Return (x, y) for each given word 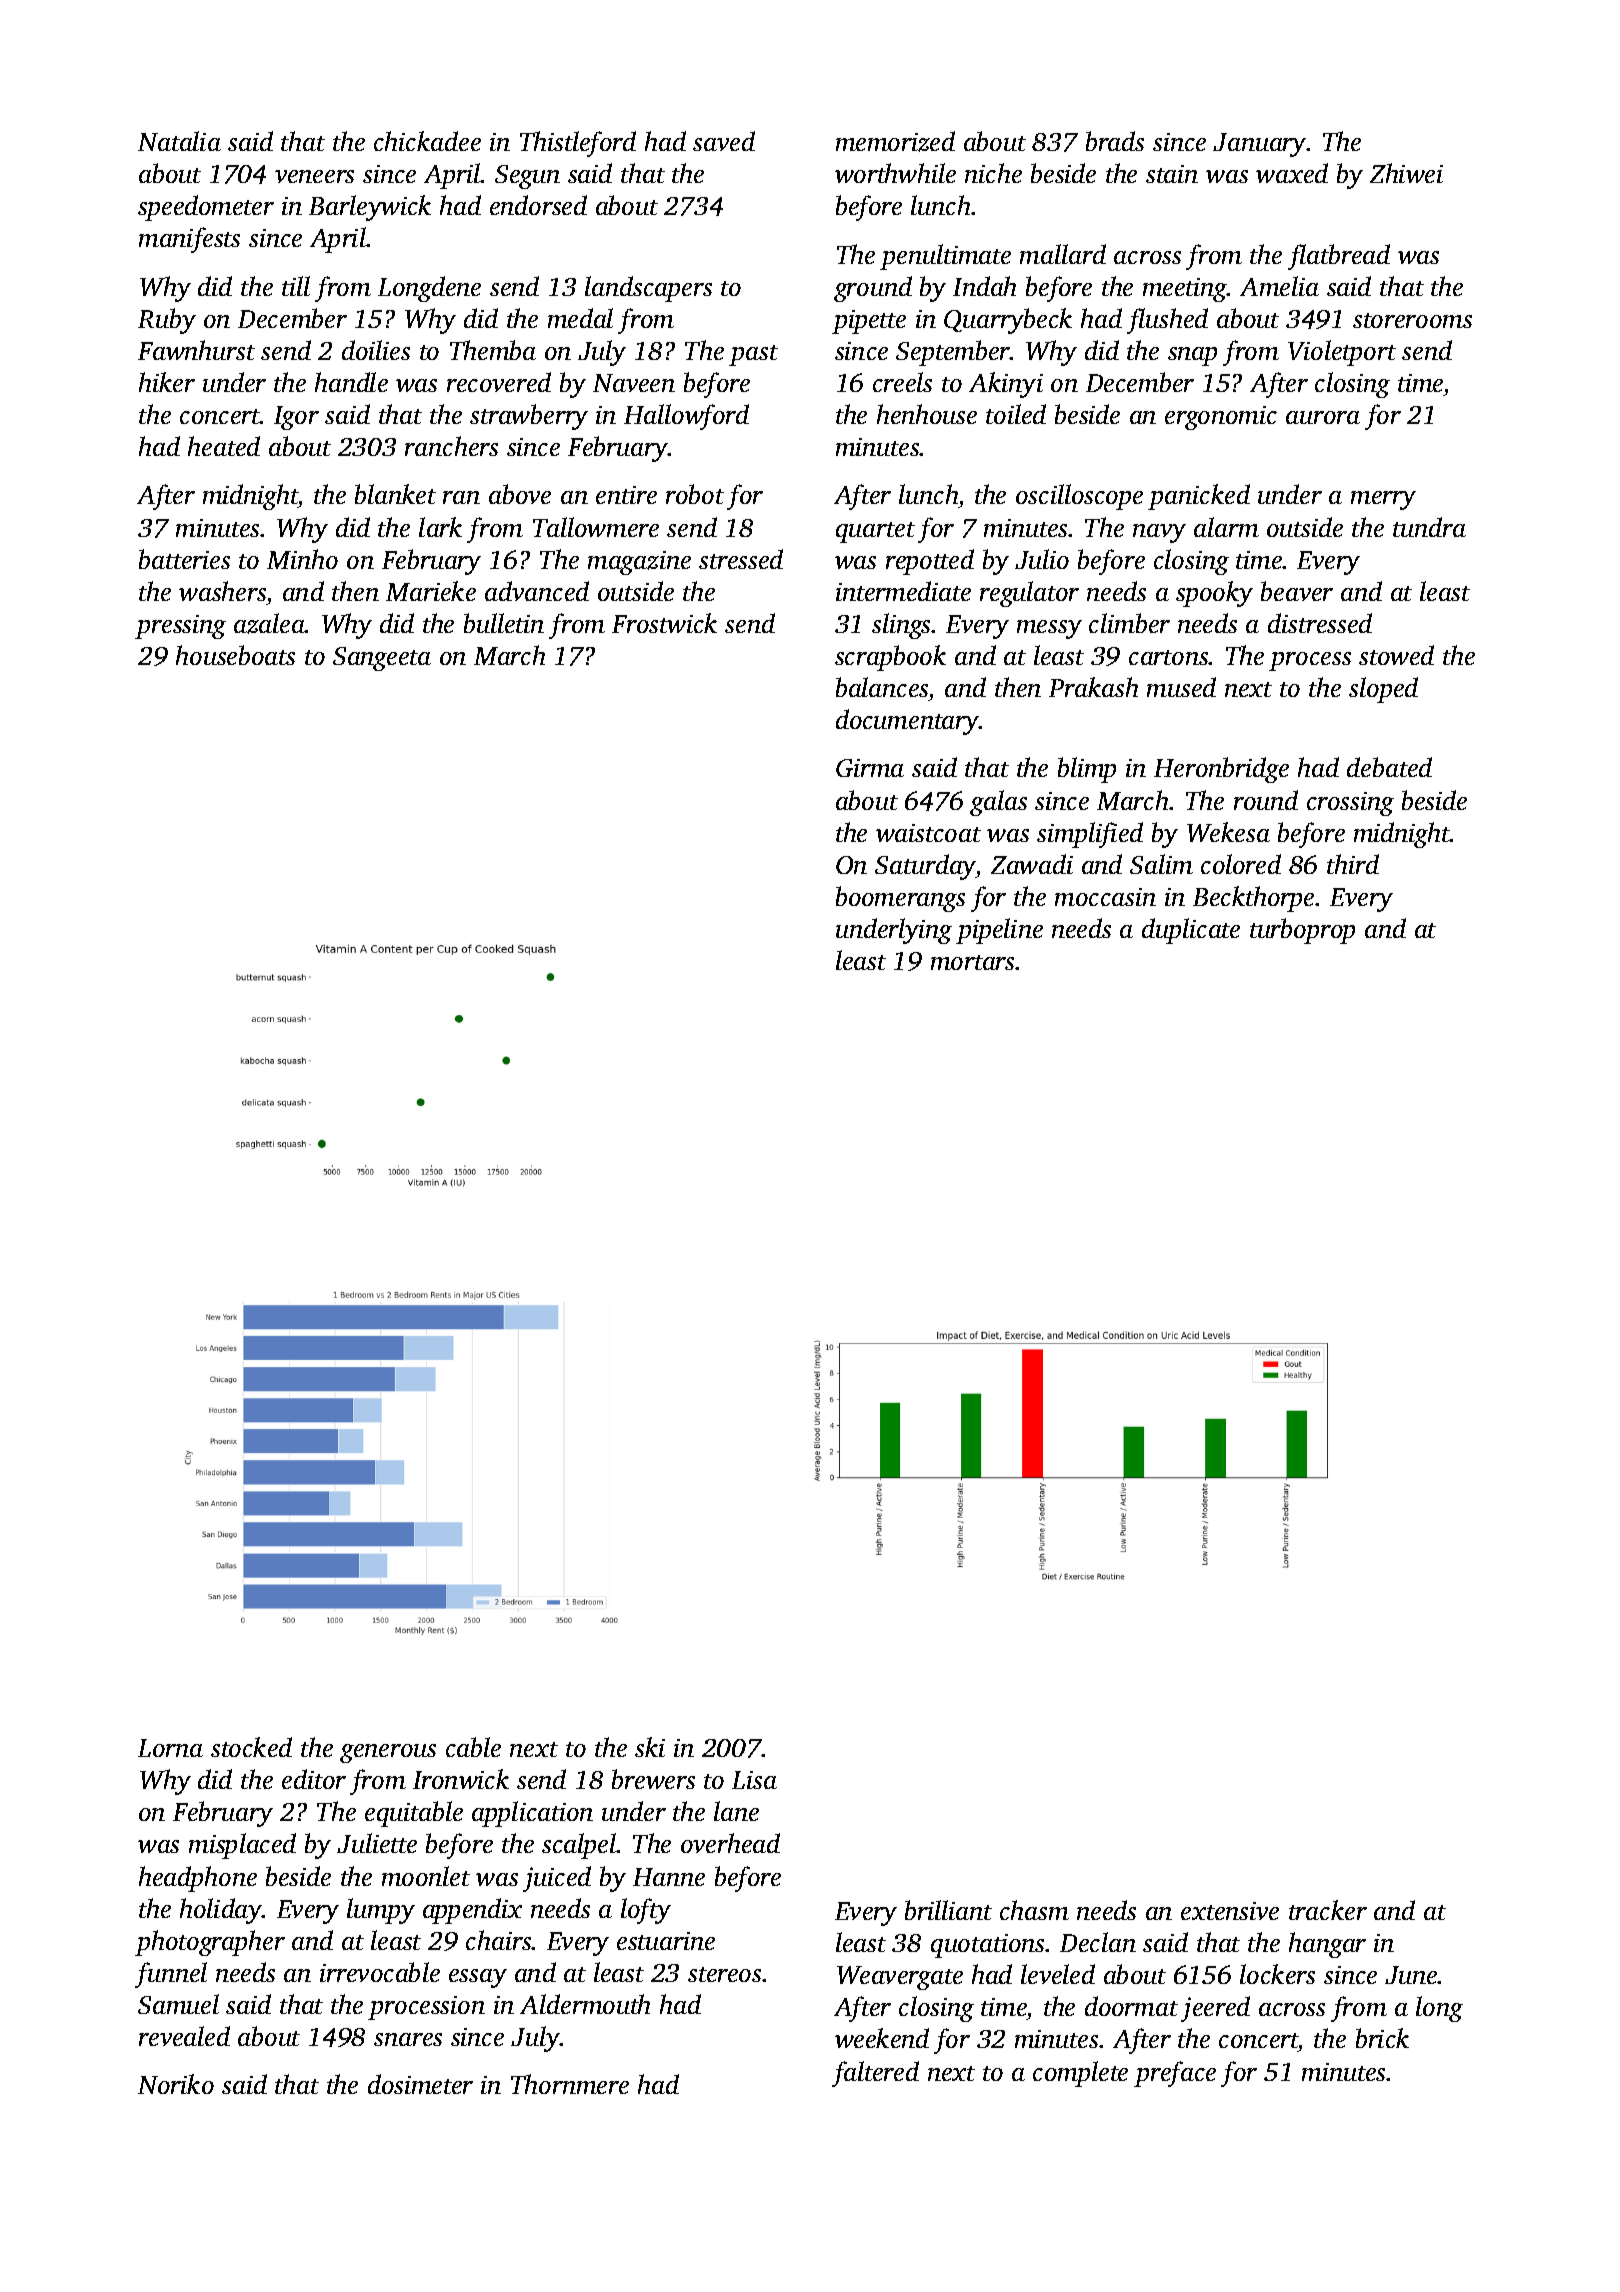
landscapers (648, 289)
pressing (180, 627)
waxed (1292, 173)
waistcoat (928, 833)
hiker (167, 382)
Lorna (170, 1748)
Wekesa (1228, 832)
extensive (1230, 1911)
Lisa (754, 1780)
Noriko (176, 2084)
